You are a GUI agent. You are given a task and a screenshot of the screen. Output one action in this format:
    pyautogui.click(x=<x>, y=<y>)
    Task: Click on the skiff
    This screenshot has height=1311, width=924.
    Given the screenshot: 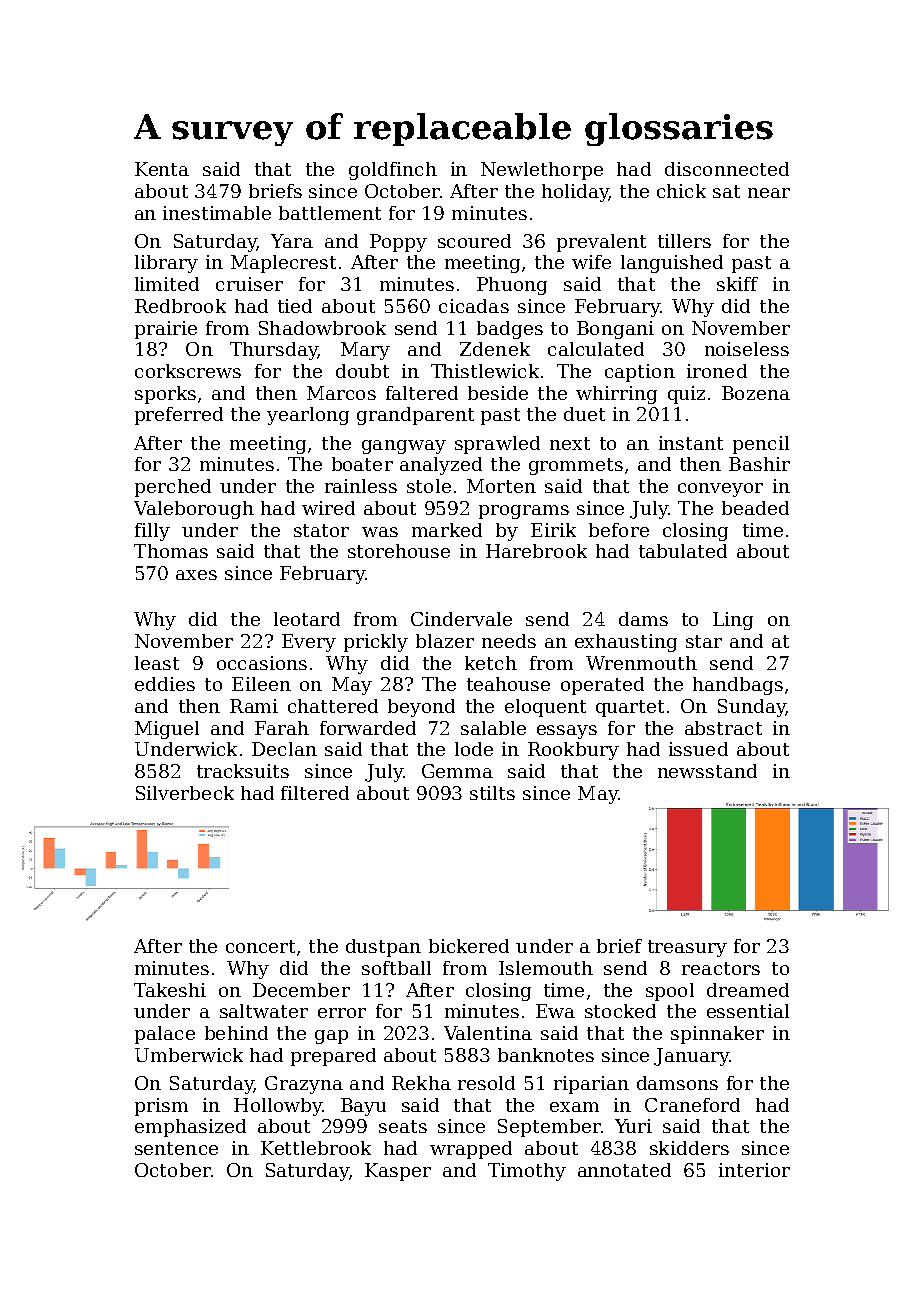 What is the action you would take?
    pyautogui.click(x=737, y=284)
